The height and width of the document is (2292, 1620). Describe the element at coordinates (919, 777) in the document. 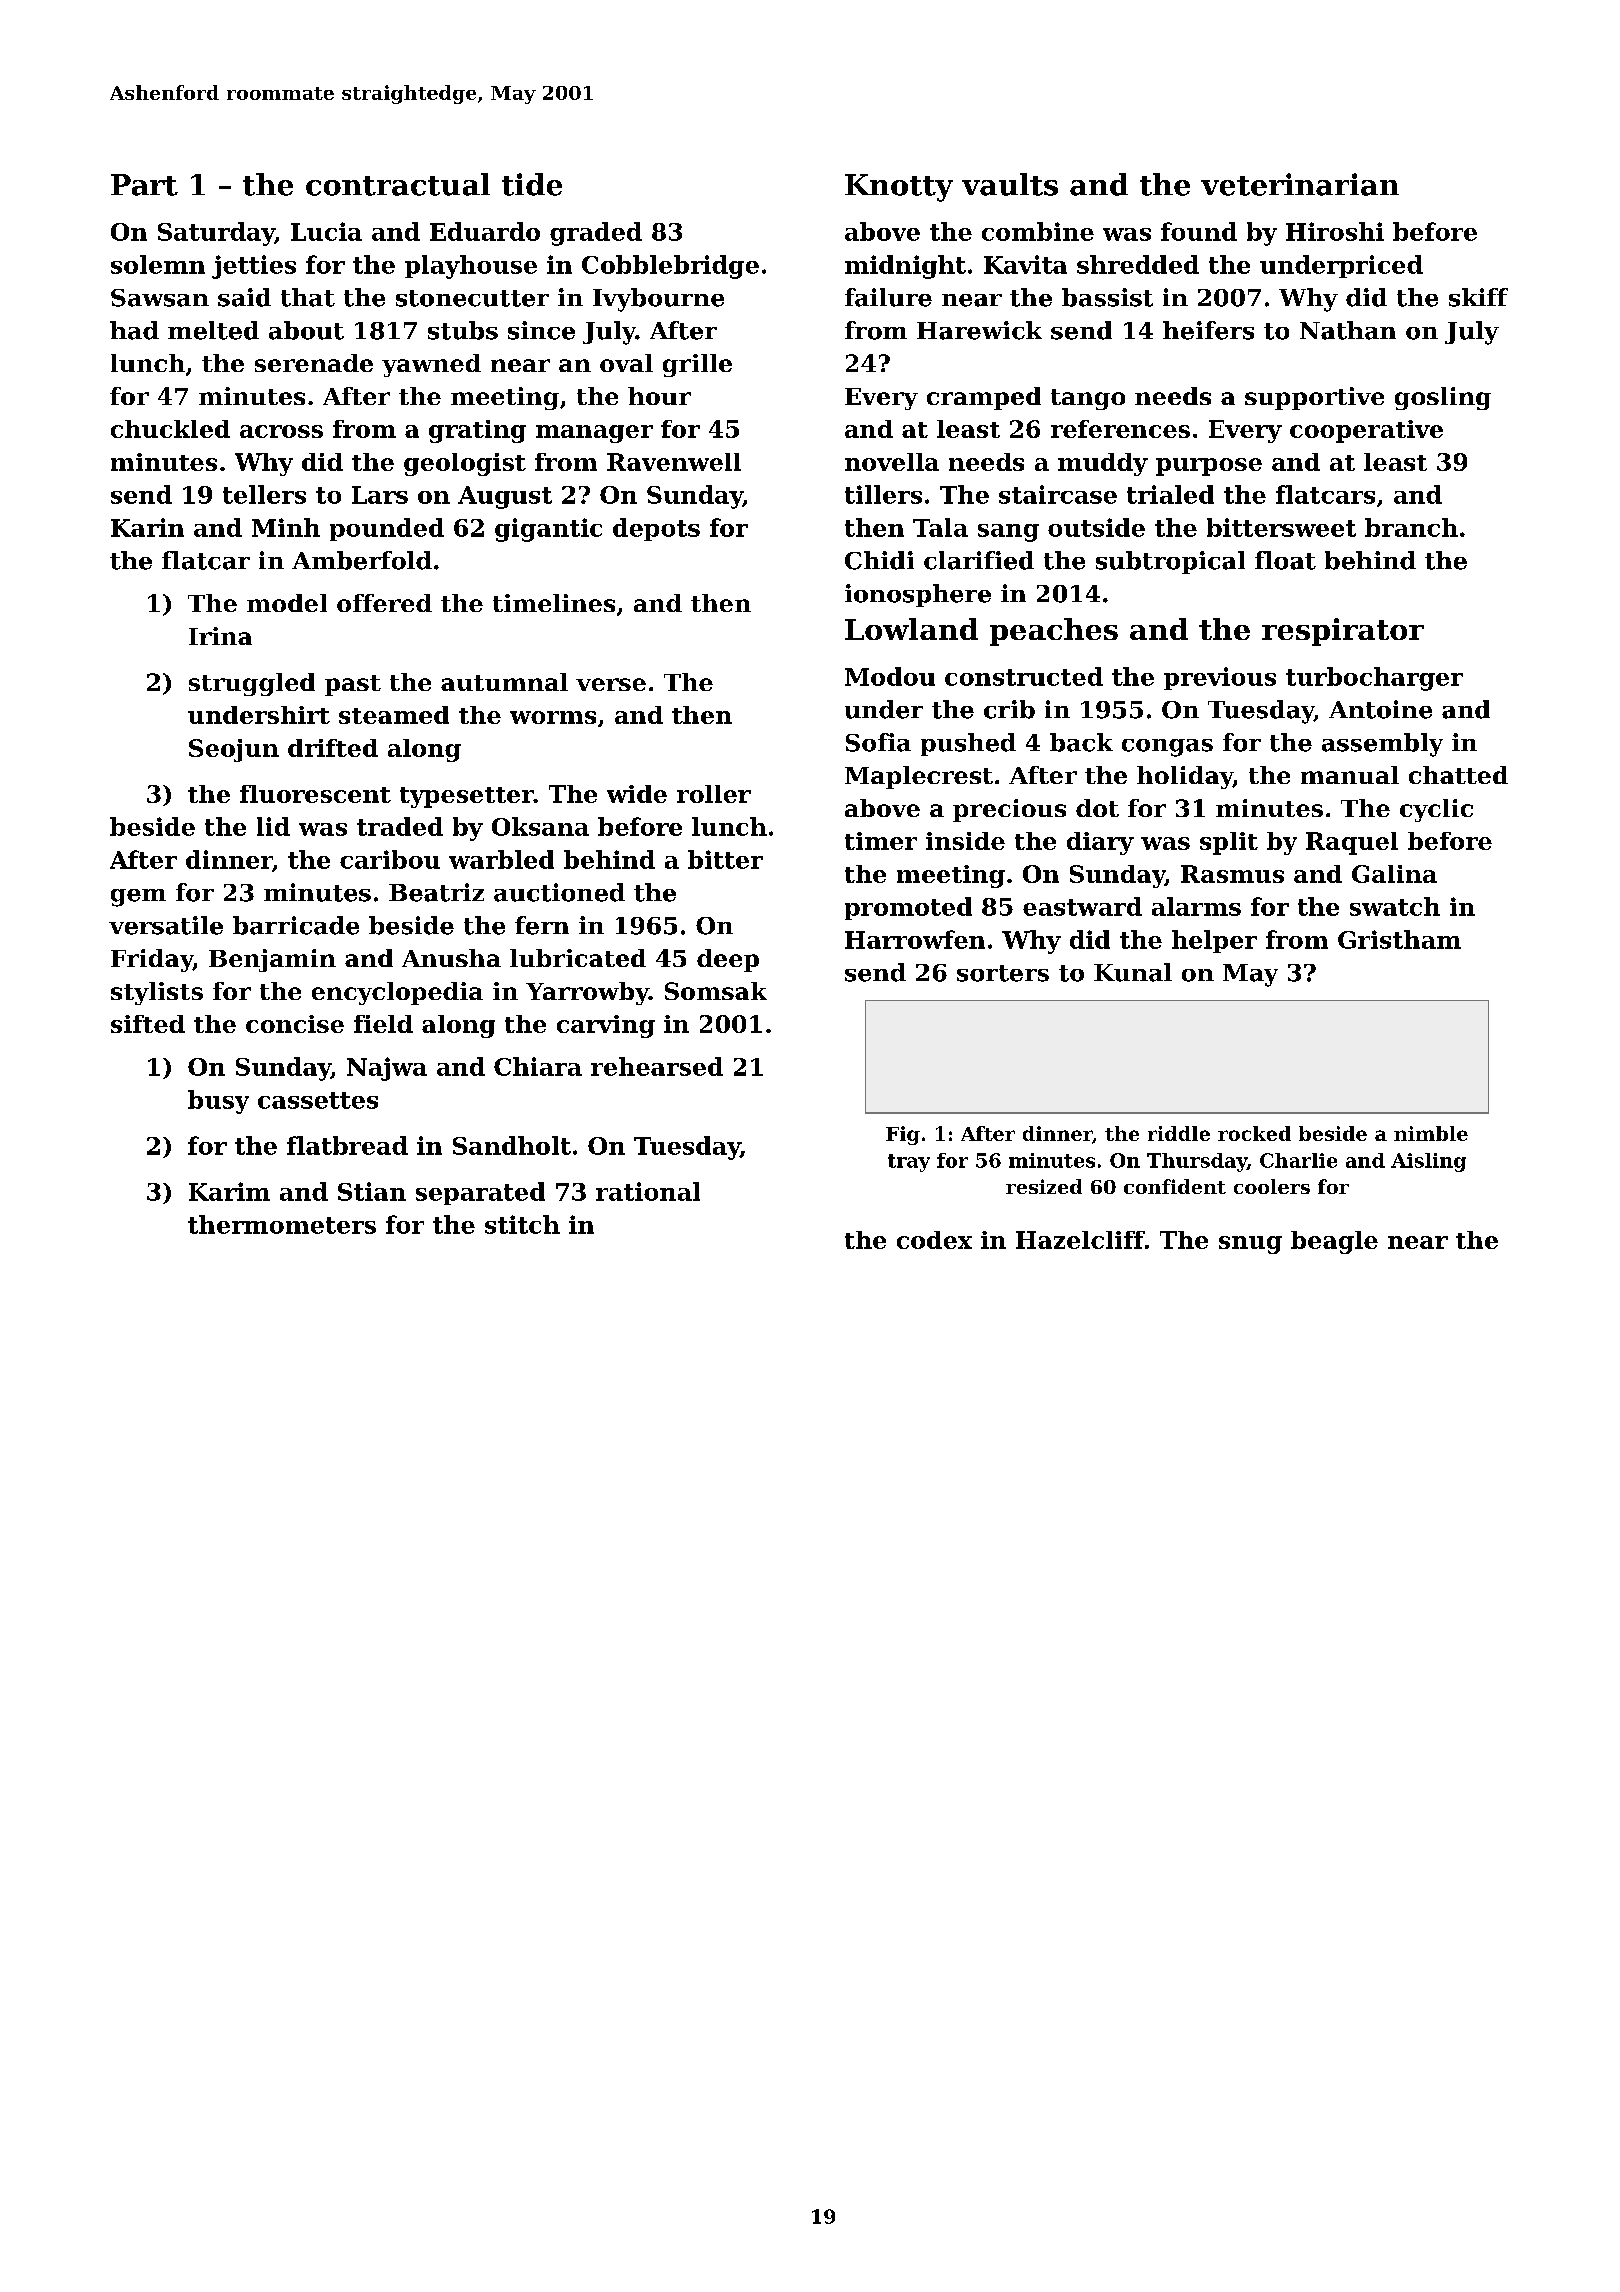

I see `Maplecrest` at that location.
